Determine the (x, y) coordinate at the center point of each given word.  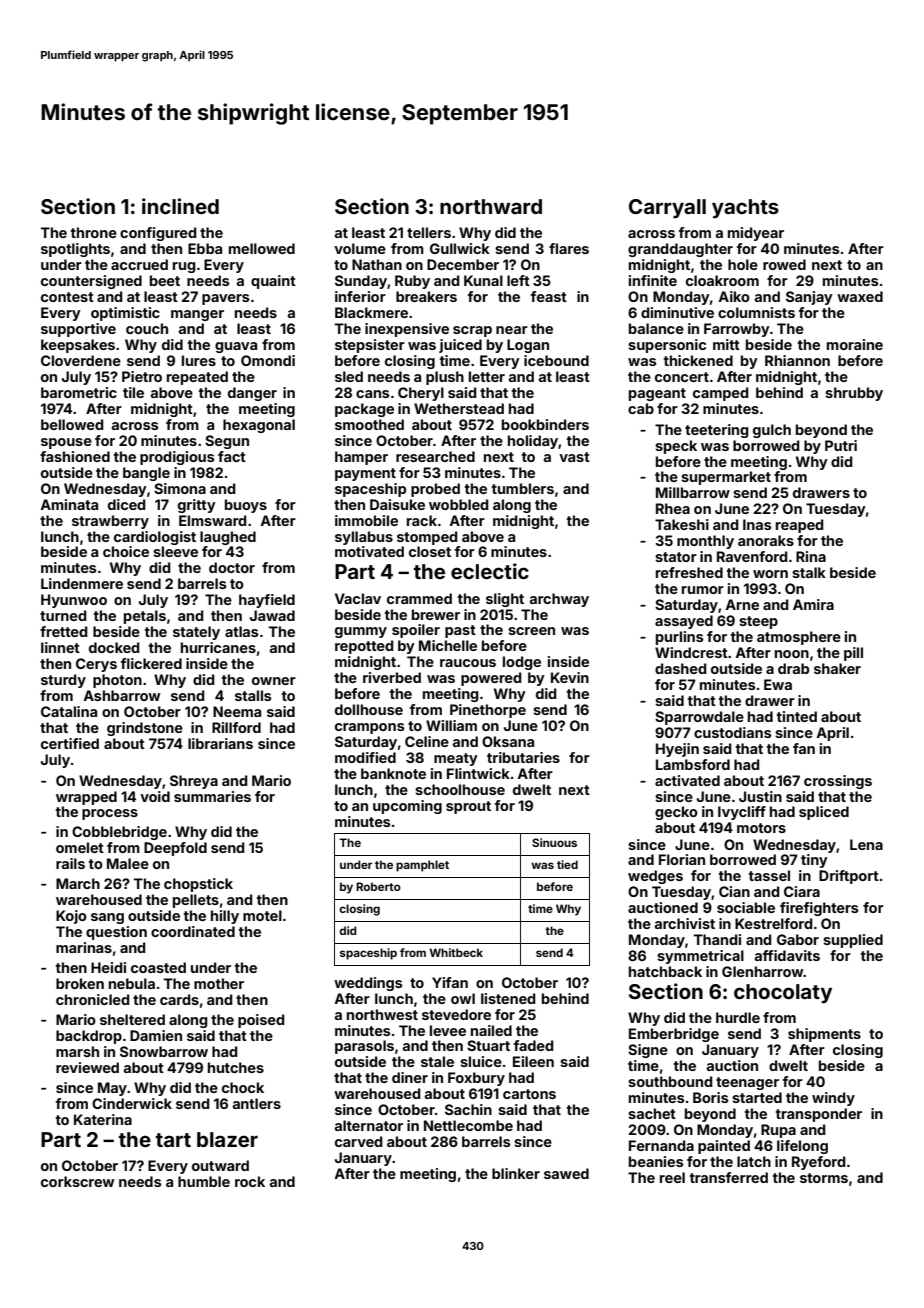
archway (559, 600)
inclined (180, 206)
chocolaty (783, 994)
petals (145, 617)
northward (491, 206)
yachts (745, 209)
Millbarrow (693, 492)
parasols (364, 1047)
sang (107, 918)
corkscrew (77, 1181)
